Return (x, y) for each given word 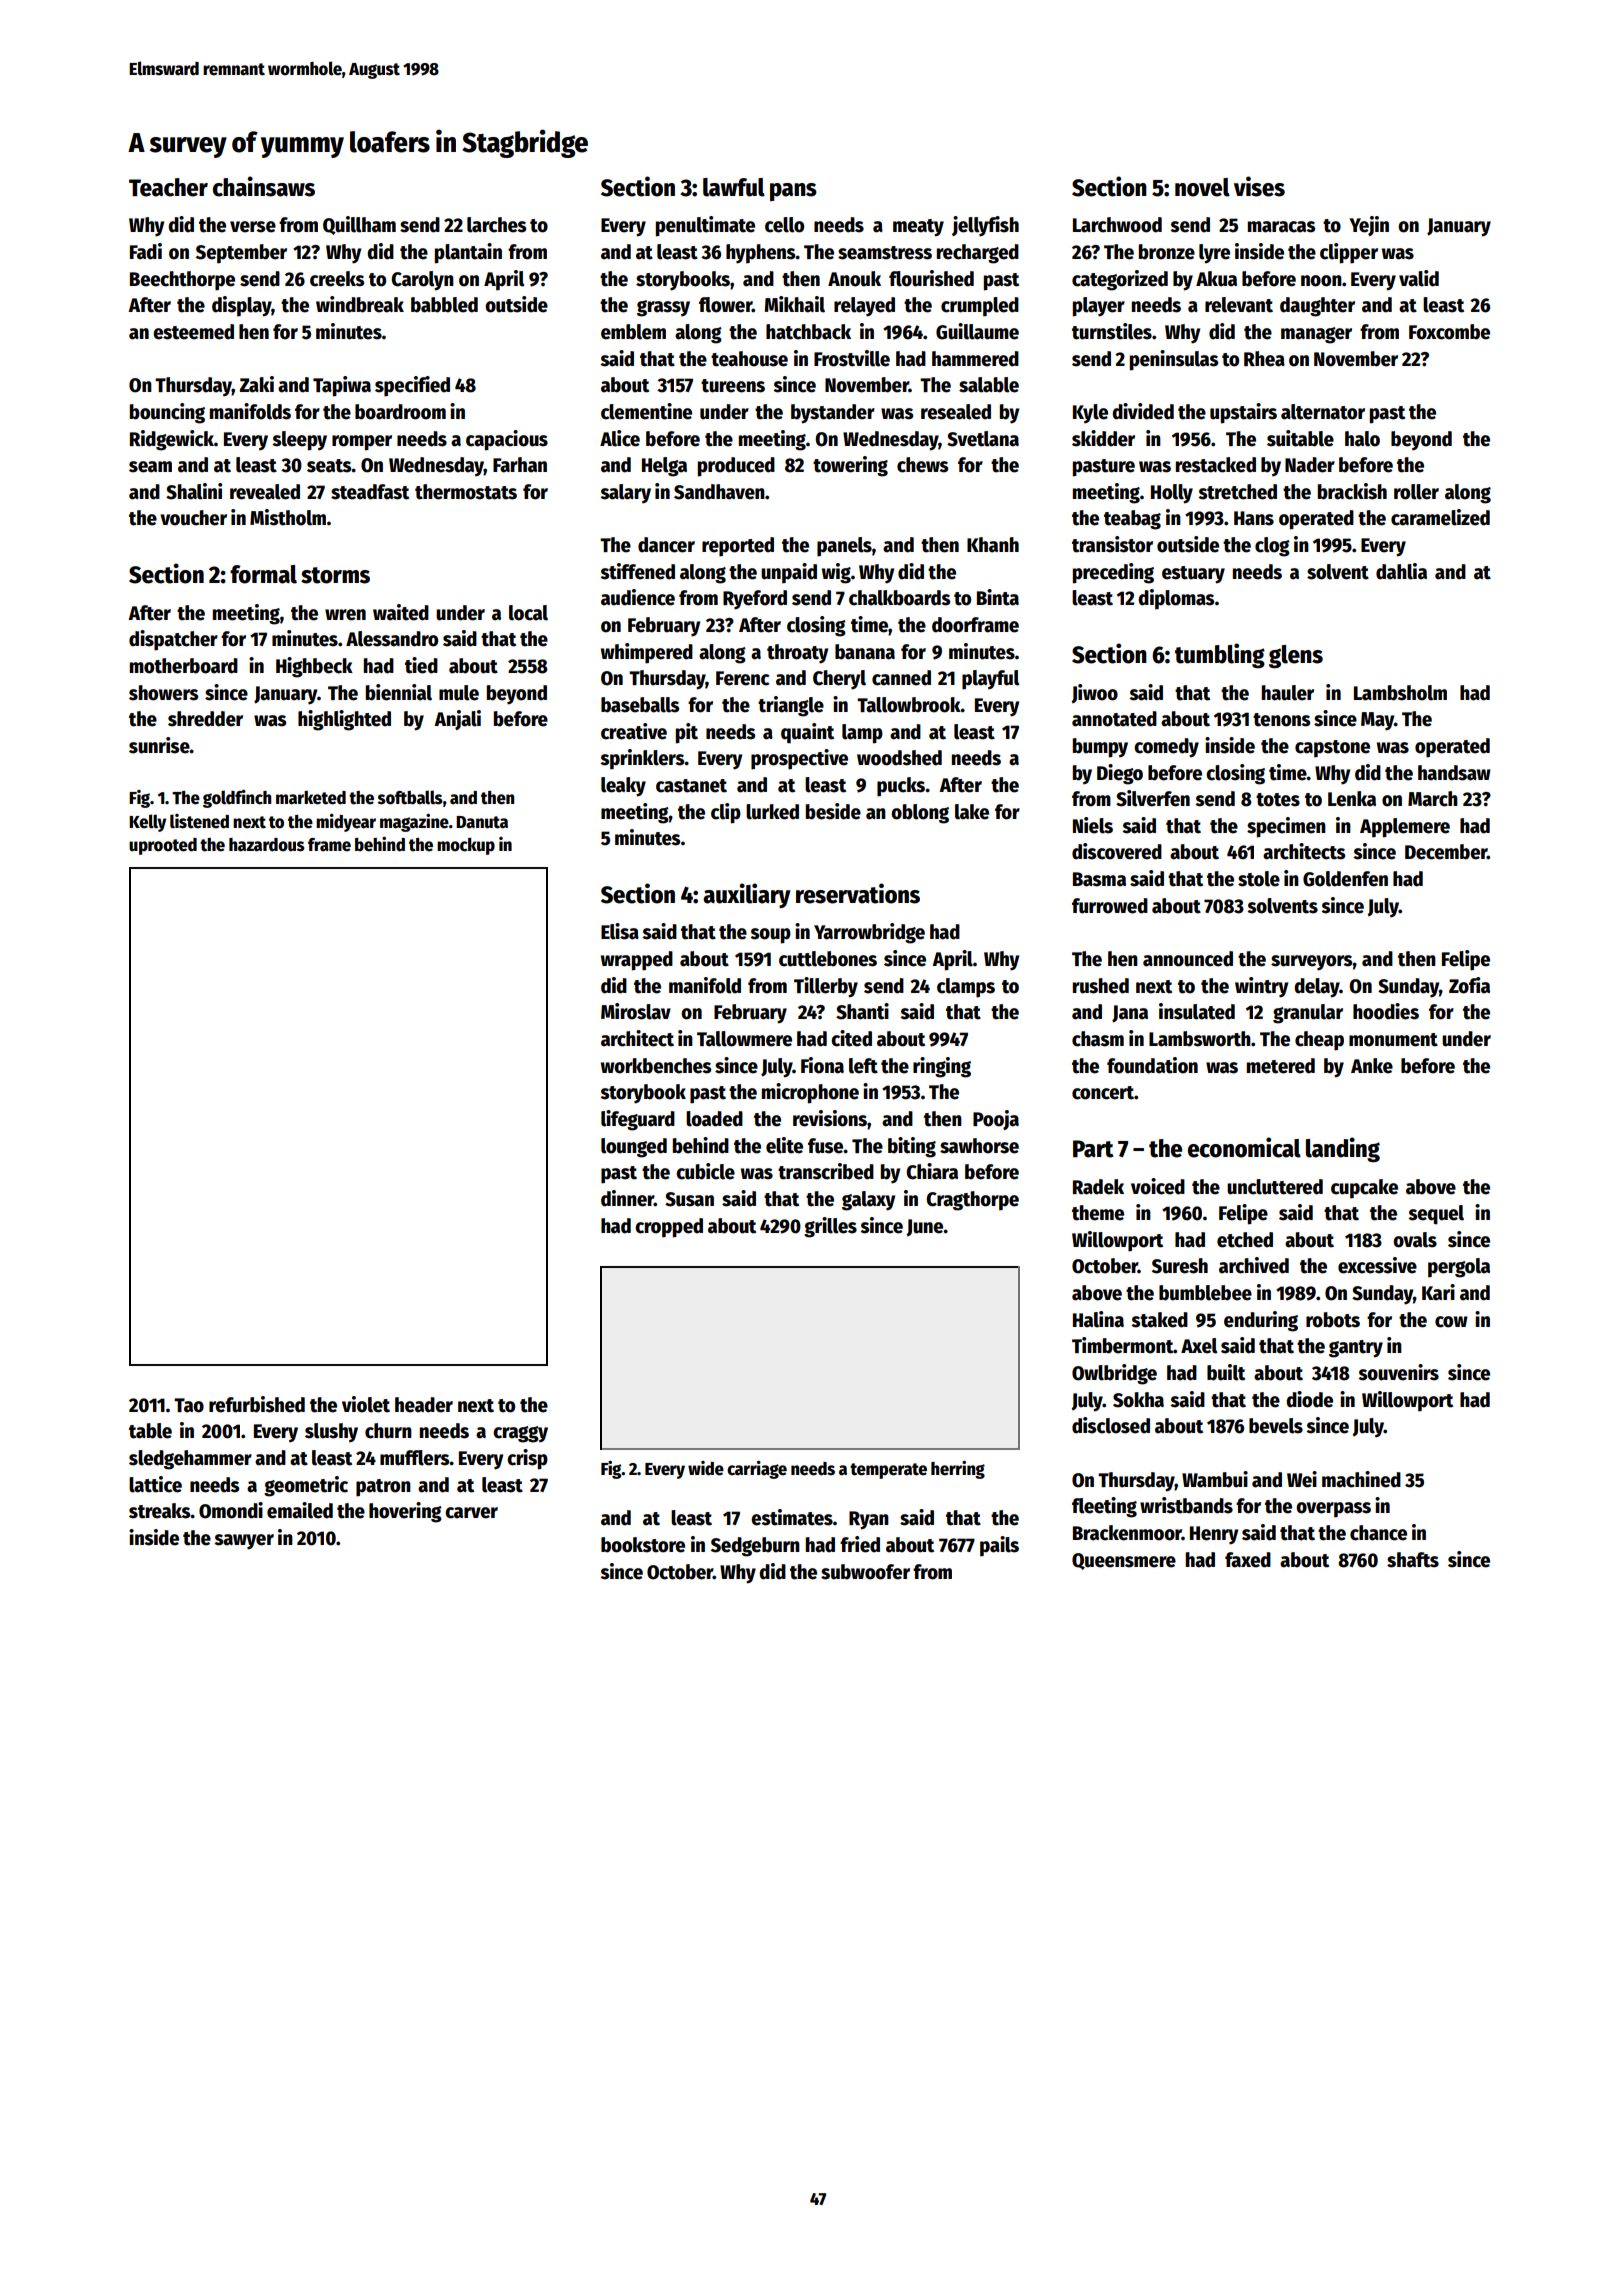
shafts (1413, 1560)
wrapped (637, 961)
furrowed (1110, 906)
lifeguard (638, 1120)
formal (263, 574)
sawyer (244, 1542)
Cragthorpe (972, 1201)
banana (865, 652)
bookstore (643, 1545)
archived (1254, 1265)
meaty (918, 228)
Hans (1254, 518)
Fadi (146, 251)
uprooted (163, 846)
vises (1259, 186)
